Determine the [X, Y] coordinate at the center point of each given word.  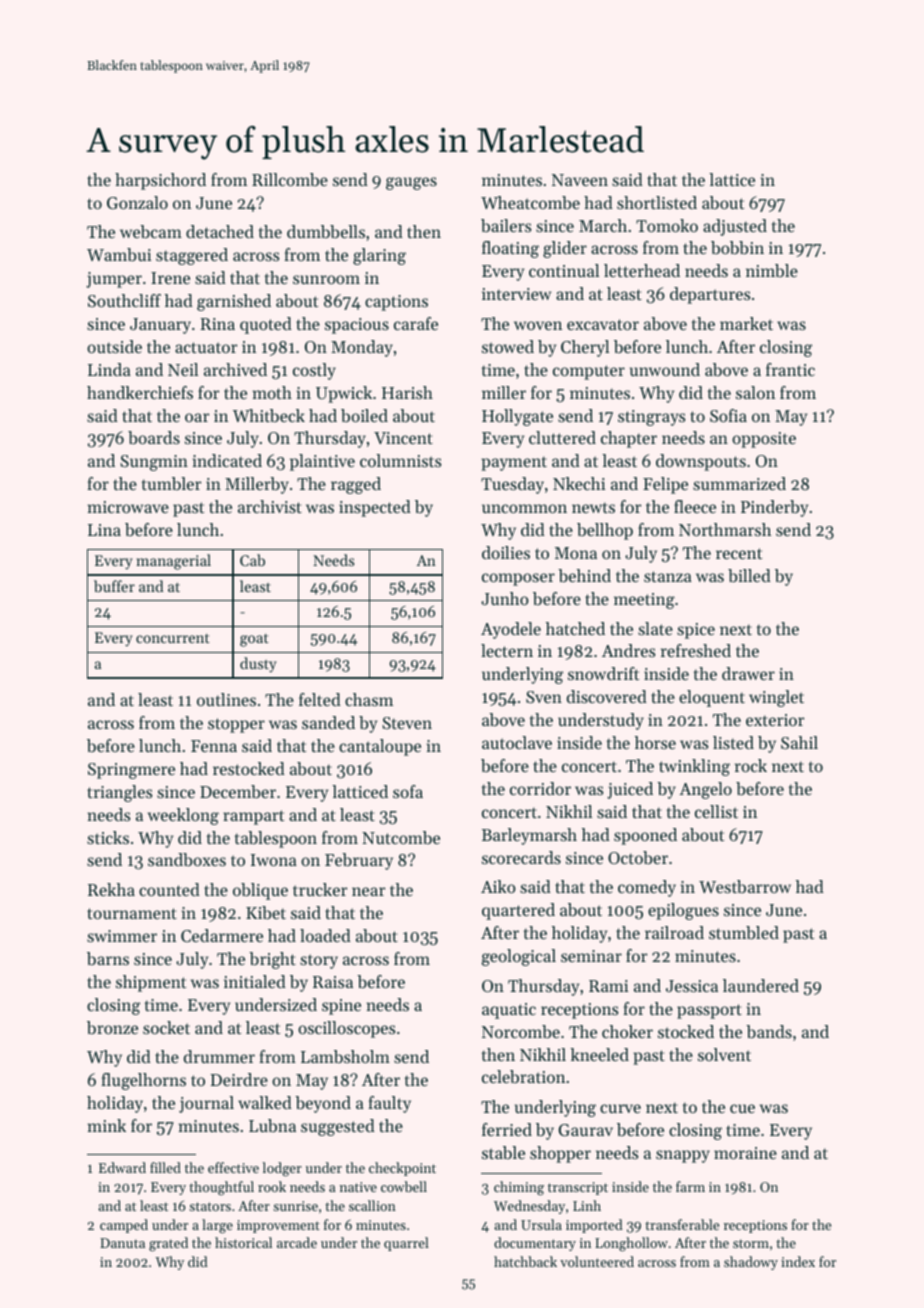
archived [235, 369]
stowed [508, 346]
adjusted [735, 227]
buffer [114, 586]
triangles [119, 793]
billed [749, 575]
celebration [523, 1076]
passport [709, 1011]
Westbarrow [745, 886]
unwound [665, 369]
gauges [411, 183]
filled [165, 1167]
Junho [505, 598]
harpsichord [160, 181]
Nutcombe [401, 837]
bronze [112, 1027]
